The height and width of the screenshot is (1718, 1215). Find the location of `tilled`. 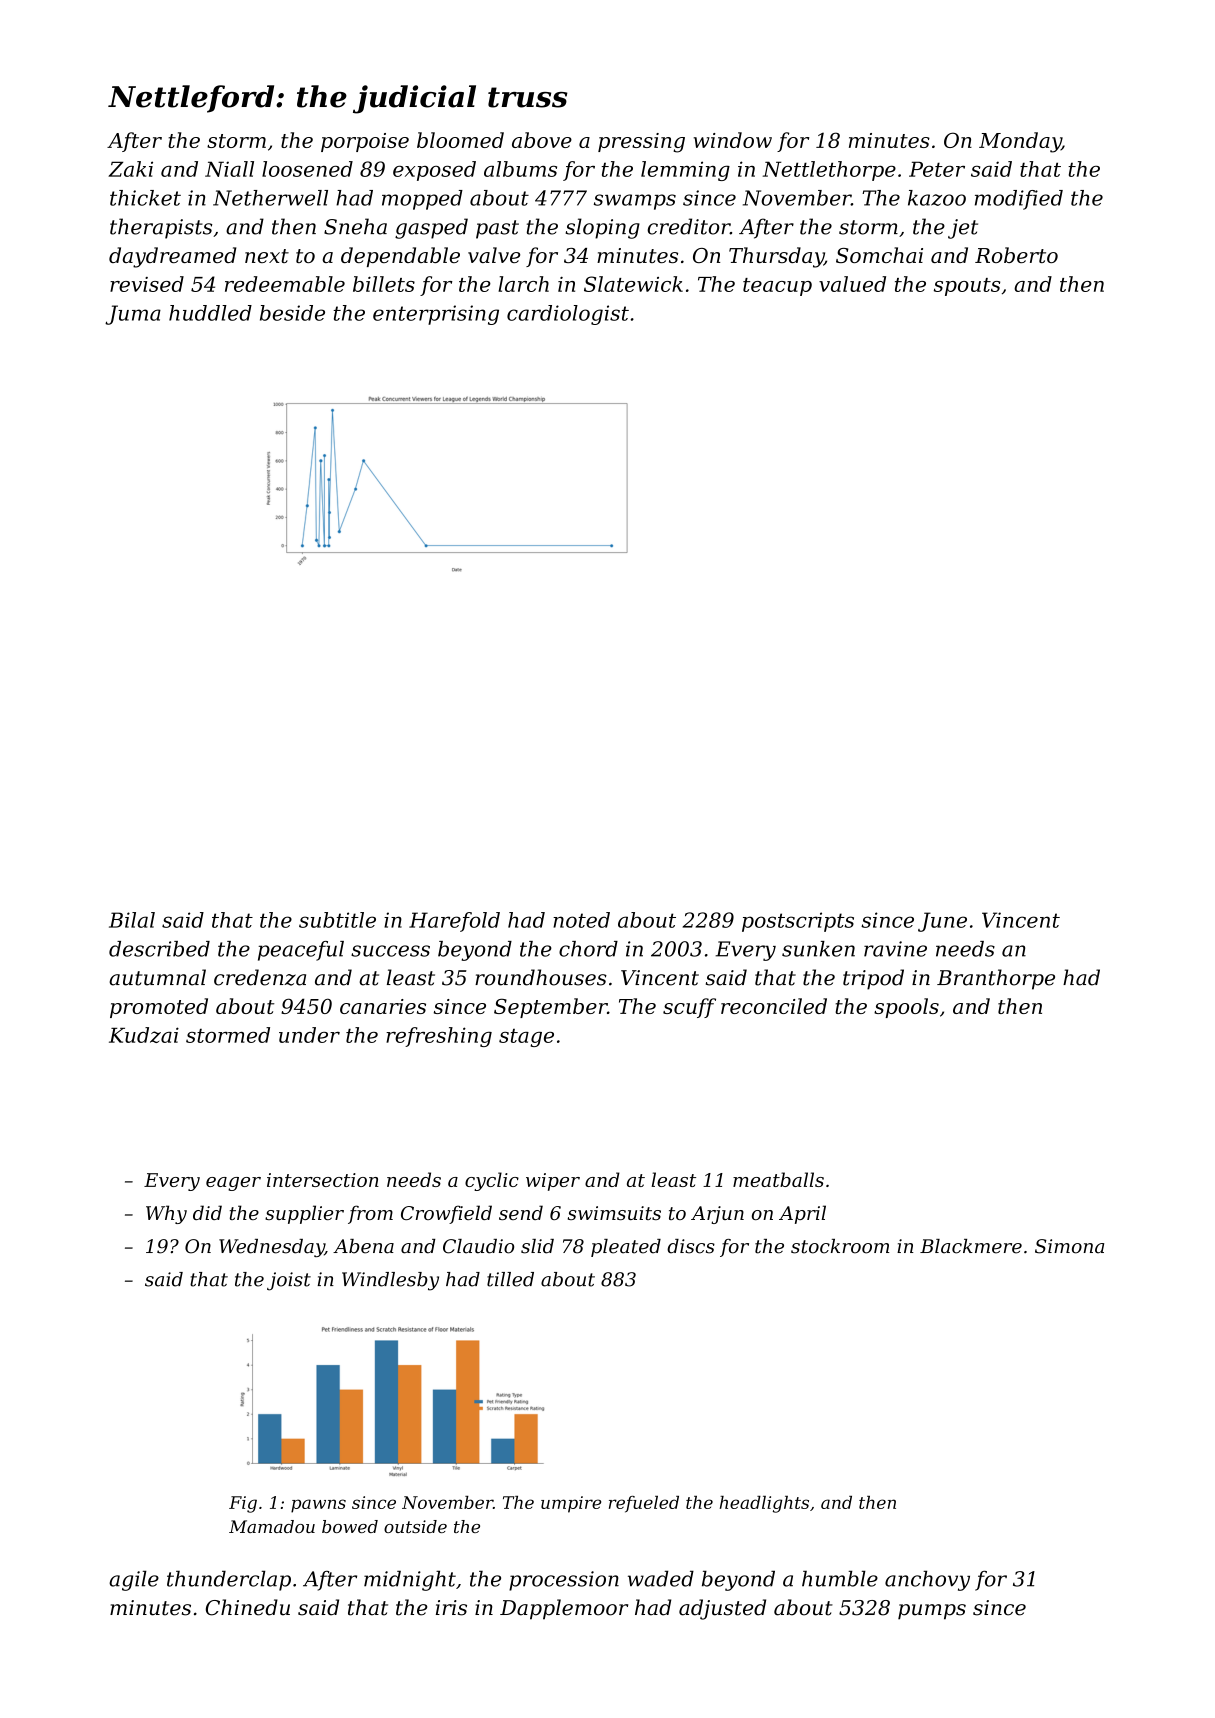

tilled is located at coordinates (510, 1279).
